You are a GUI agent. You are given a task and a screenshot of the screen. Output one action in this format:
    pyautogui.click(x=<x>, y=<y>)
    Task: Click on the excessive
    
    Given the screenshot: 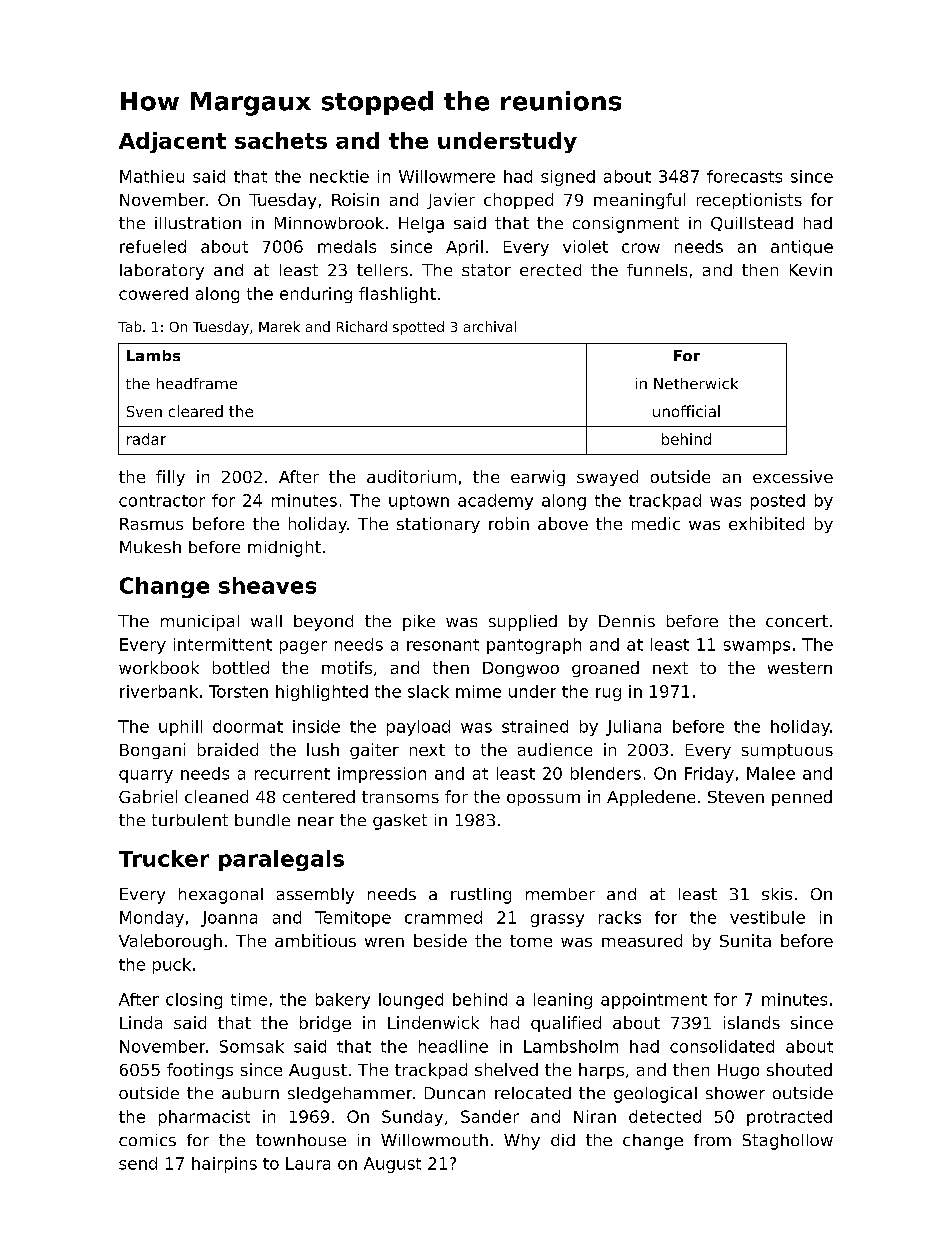 What is the action you would take?
    pyautogui.click(x=793, y=476)
